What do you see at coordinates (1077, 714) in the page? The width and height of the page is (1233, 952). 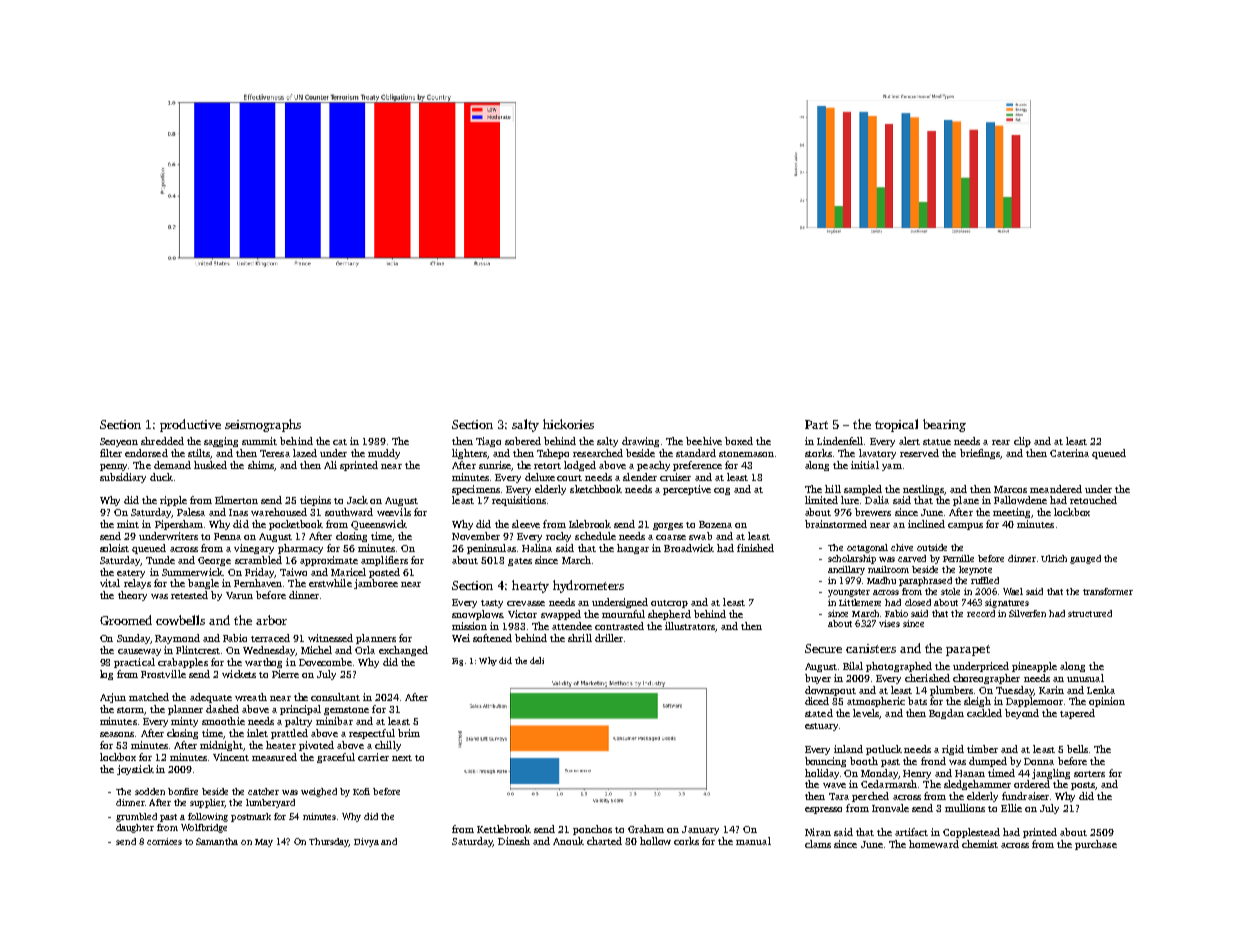 I see `tapered` at bounding box center [1077, 714].
